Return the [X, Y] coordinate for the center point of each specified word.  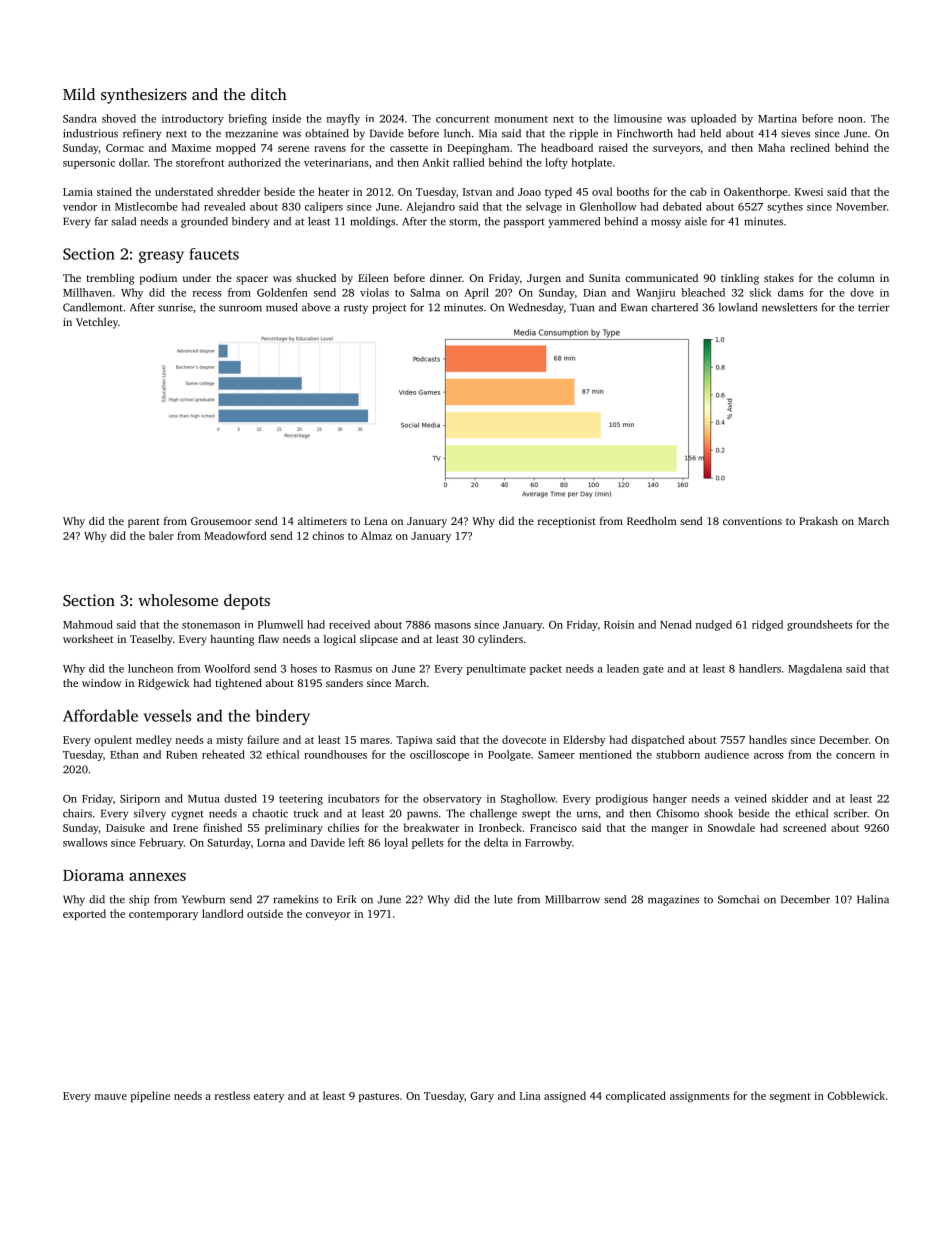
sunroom [240, 308]
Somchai [738, 899]
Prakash [818, 521]
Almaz [376, 535]
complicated [636, 1096]
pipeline [150, 1096]
